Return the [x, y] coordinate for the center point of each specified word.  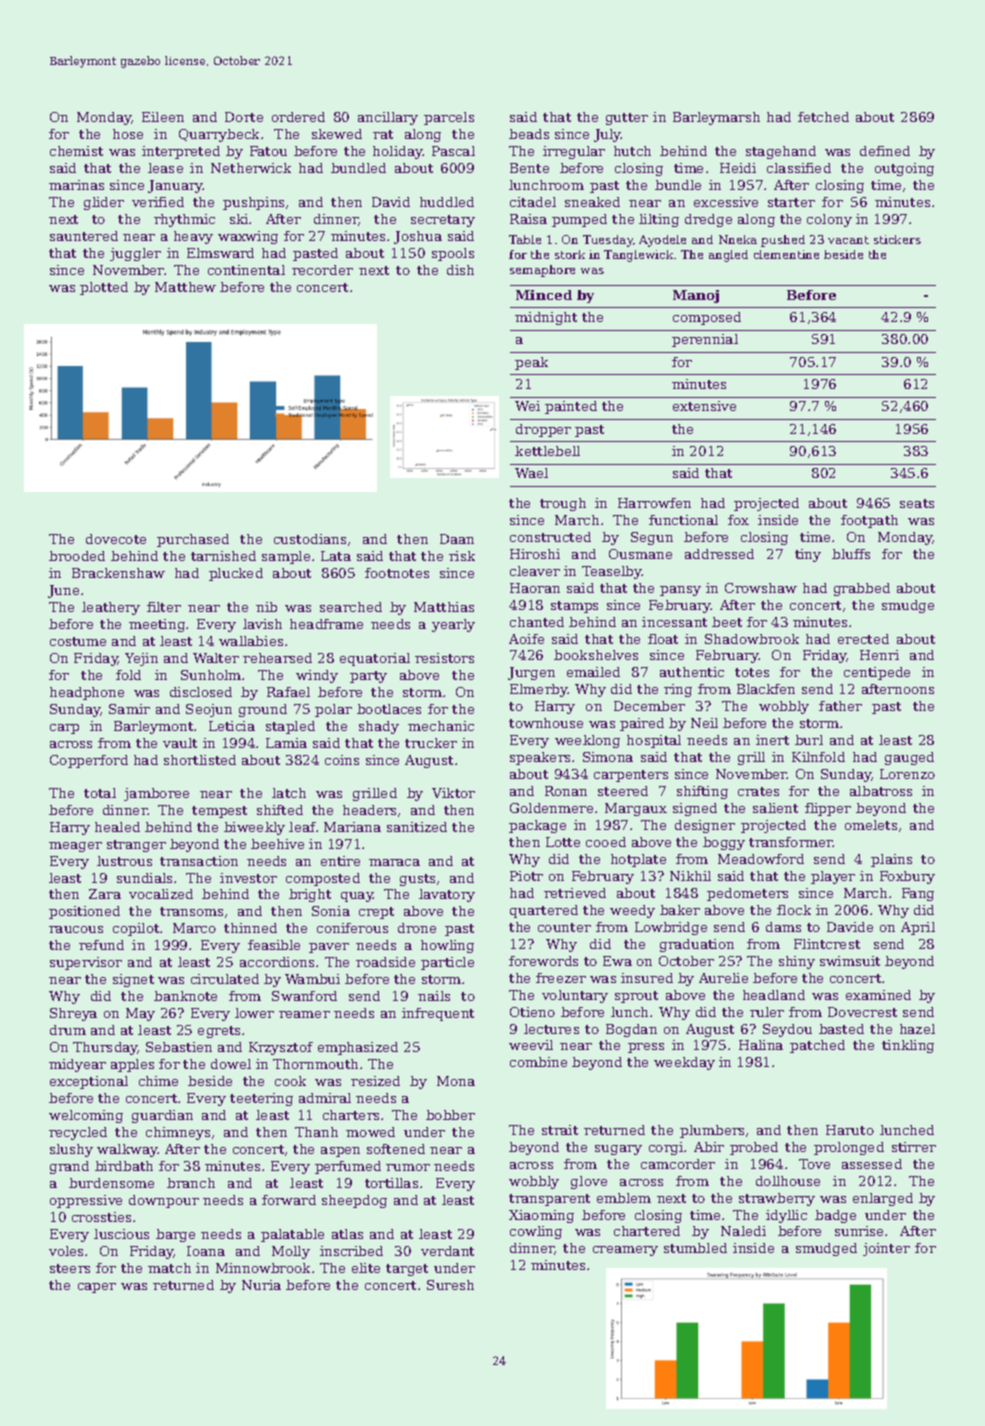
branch [191, 1183]
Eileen [163, 117]
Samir [129, 709]
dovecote [116, 539]
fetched [823, 117]
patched [817, 1046]
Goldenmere [551, 808]
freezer [561, 978]
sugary [618, 1150]
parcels [449, 118]
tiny [808, 555]
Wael [531, 473]
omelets [871, 825]
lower [254, 1013]
